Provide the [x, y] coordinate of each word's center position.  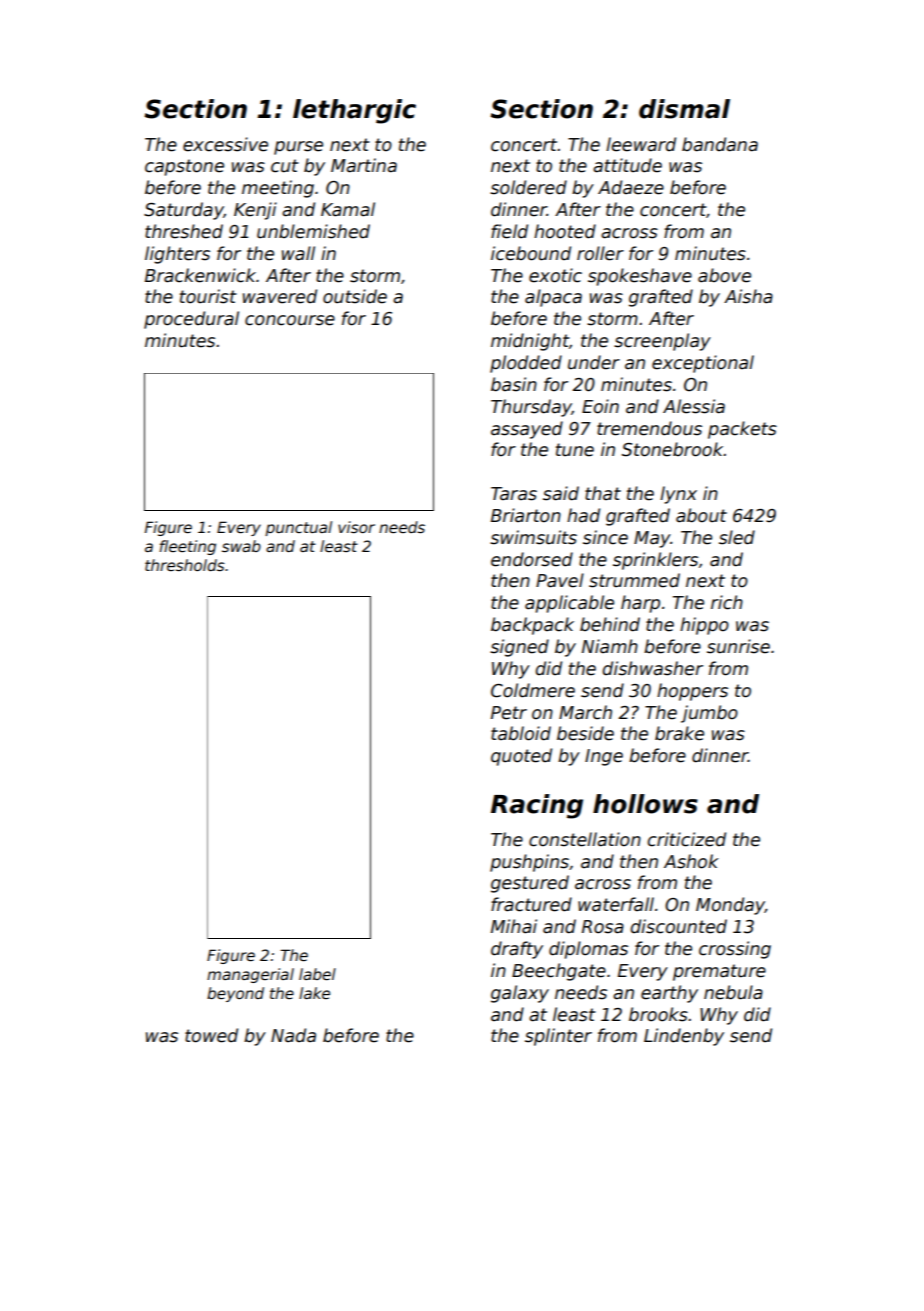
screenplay [662, 342]
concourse [290, 320]
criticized [686, 839]
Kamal [348, 209]
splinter [558, 1037]
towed [211, 1035]
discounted [678, 926]
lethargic [354, 111]
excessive [225, 144]
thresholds [185, 565]
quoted [521, 757]
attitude [627, 165]
